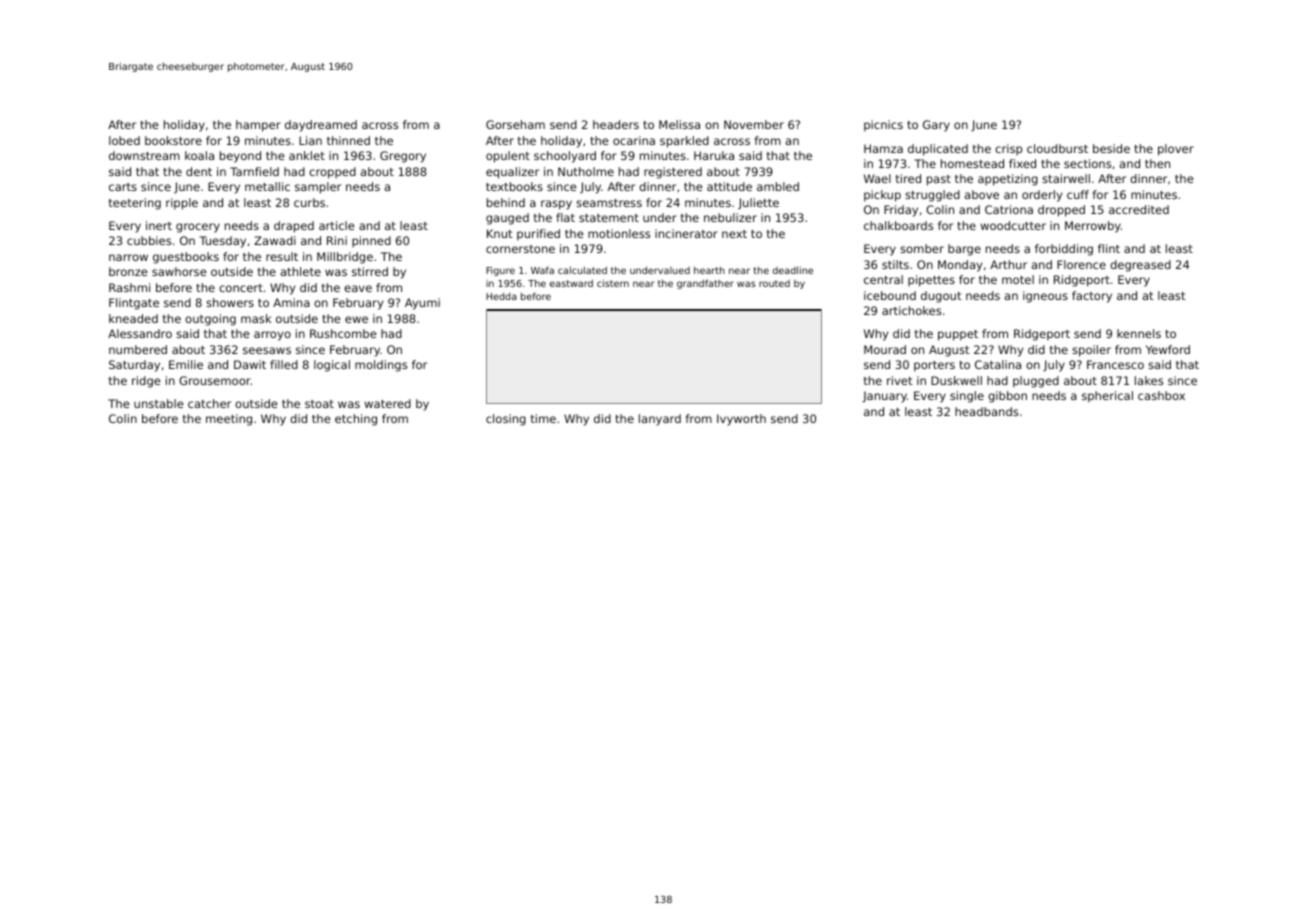 This page has width=1308, height=924. Describe the element at coordinates (543, 418) in the page. I see `time` at that location.
